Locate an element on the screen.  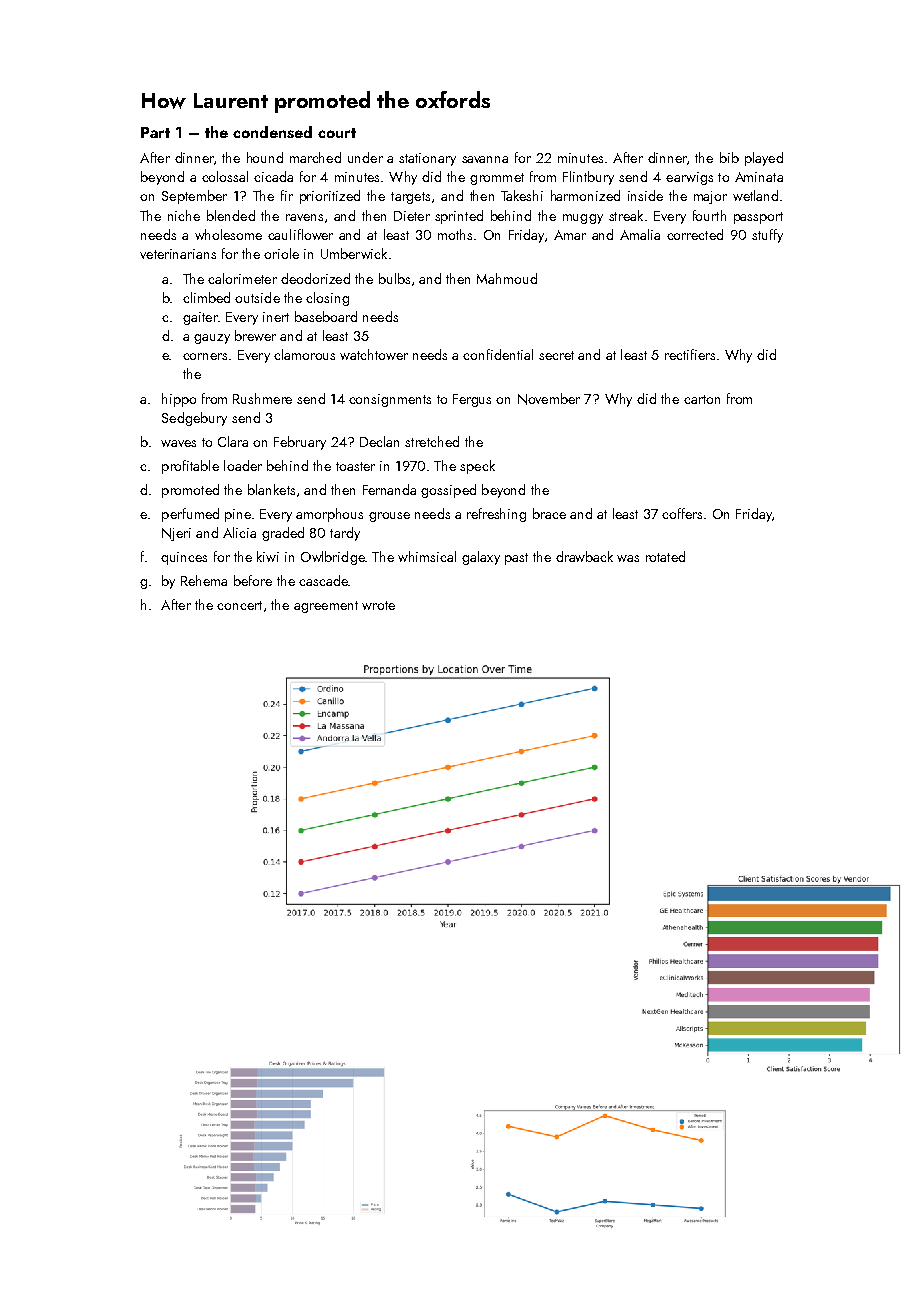
was is located at coordinates (628, 558).
